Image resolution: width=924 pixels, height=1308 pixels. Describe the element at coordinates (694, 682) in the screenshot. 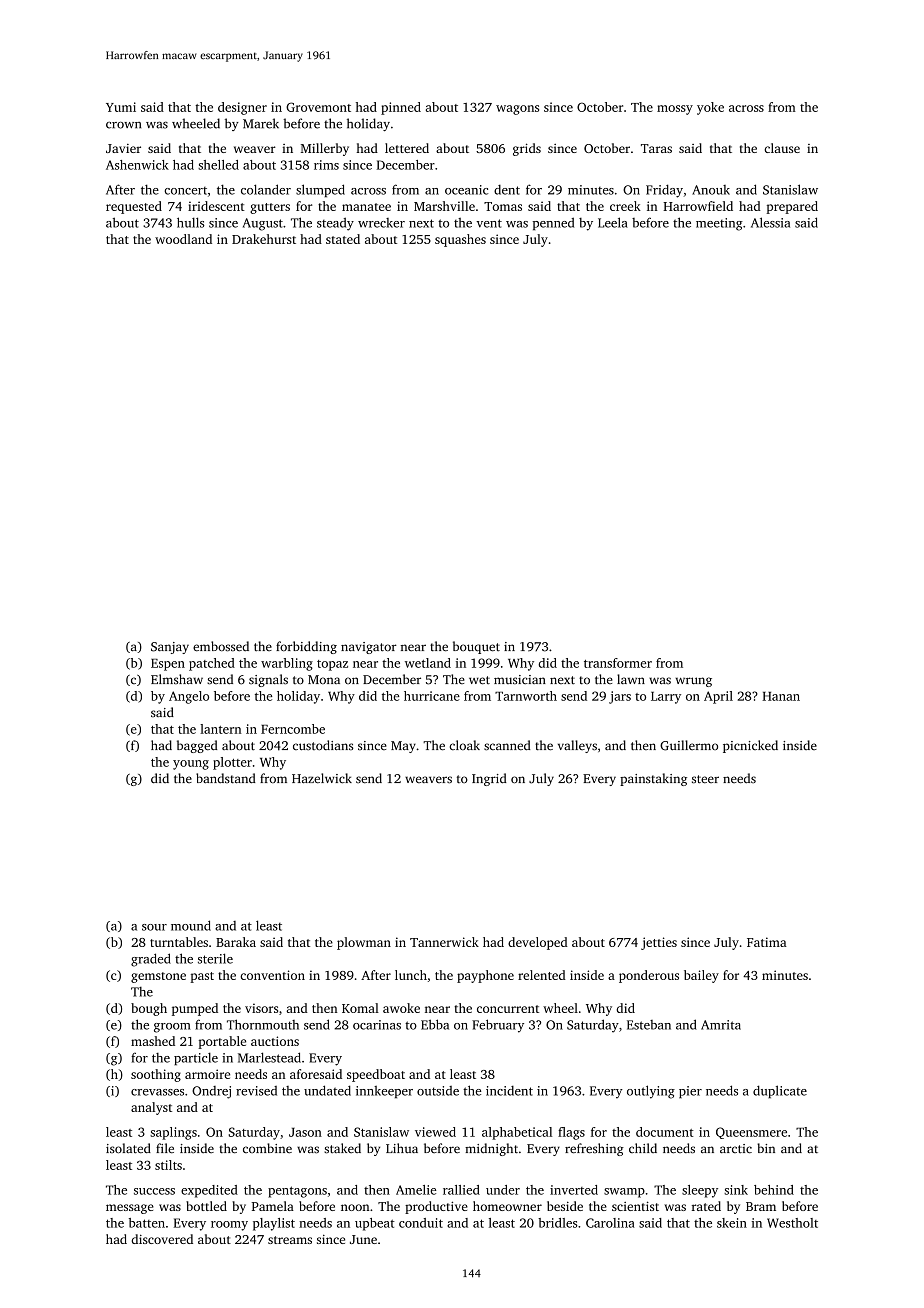

I see `wrung` at that location.
